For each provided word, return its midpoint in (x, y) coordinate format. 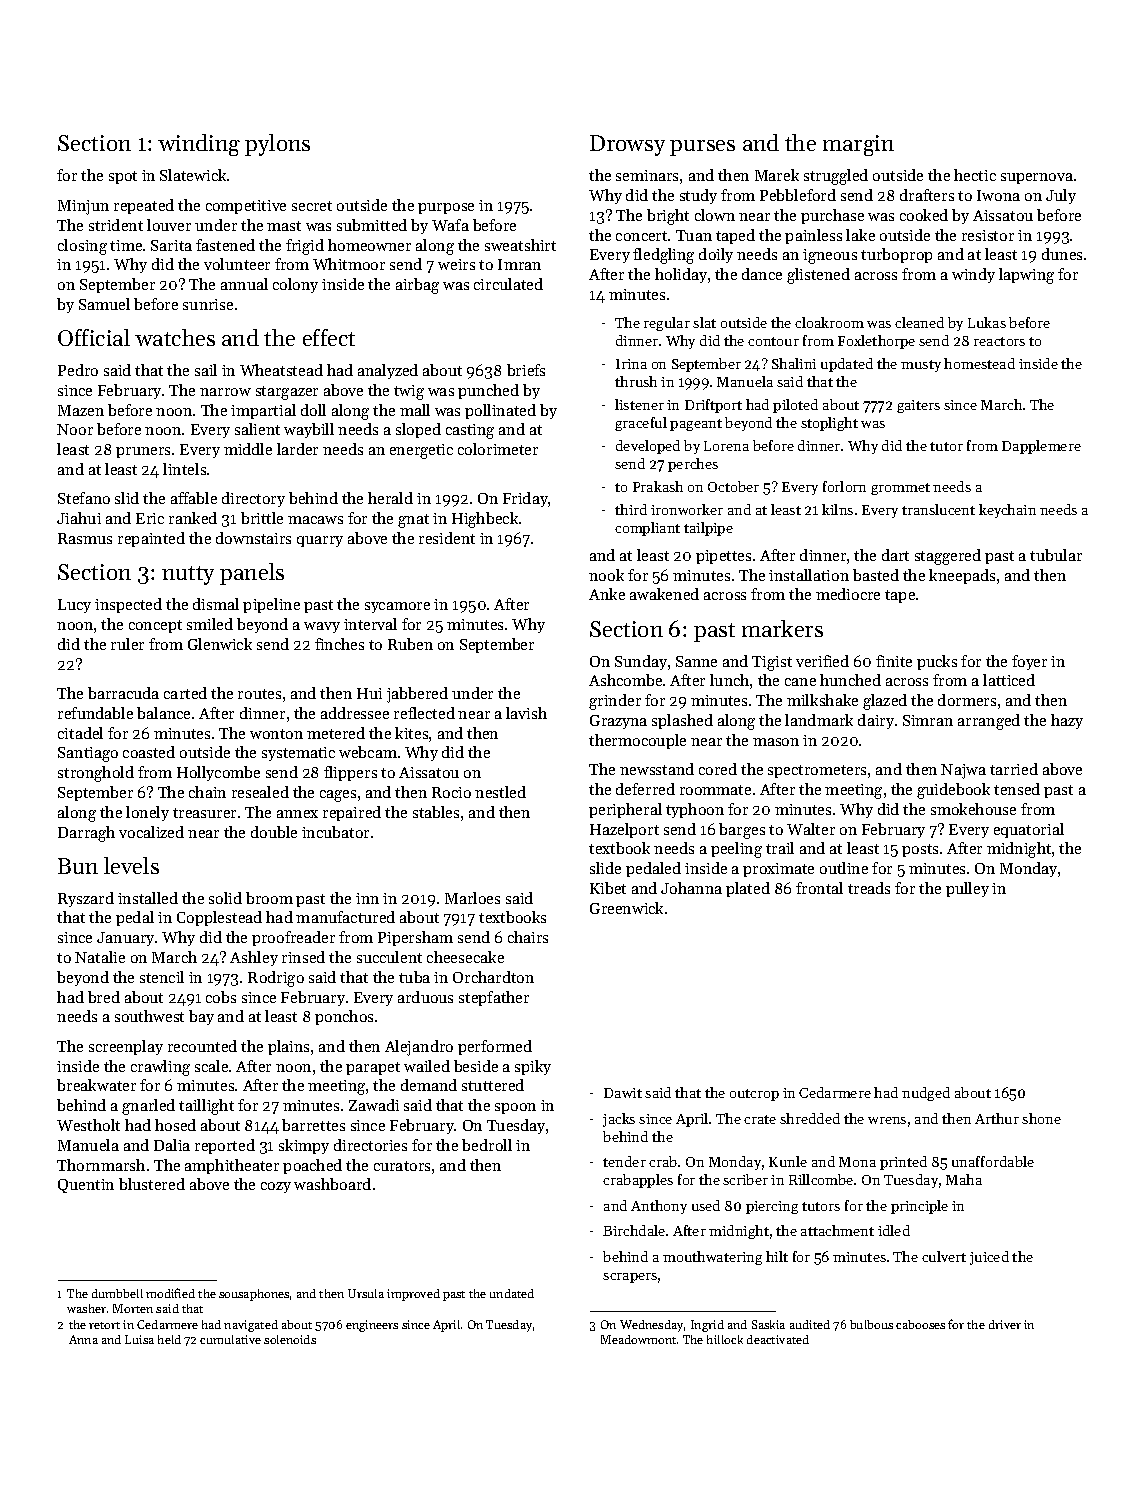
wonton (276, 734)
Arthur (997, 1118)
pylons (277, 145)
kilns (837, 509)
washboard (332, 1184)
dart (895, 555)
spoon (515, 1108)
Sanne (696, 661)
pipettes (723, 557)
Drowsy (627, 145)
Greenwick (626, 908)
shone (1041, 1118)
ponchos (344, 1017)
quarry (320, 541)
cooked (924, 215)
